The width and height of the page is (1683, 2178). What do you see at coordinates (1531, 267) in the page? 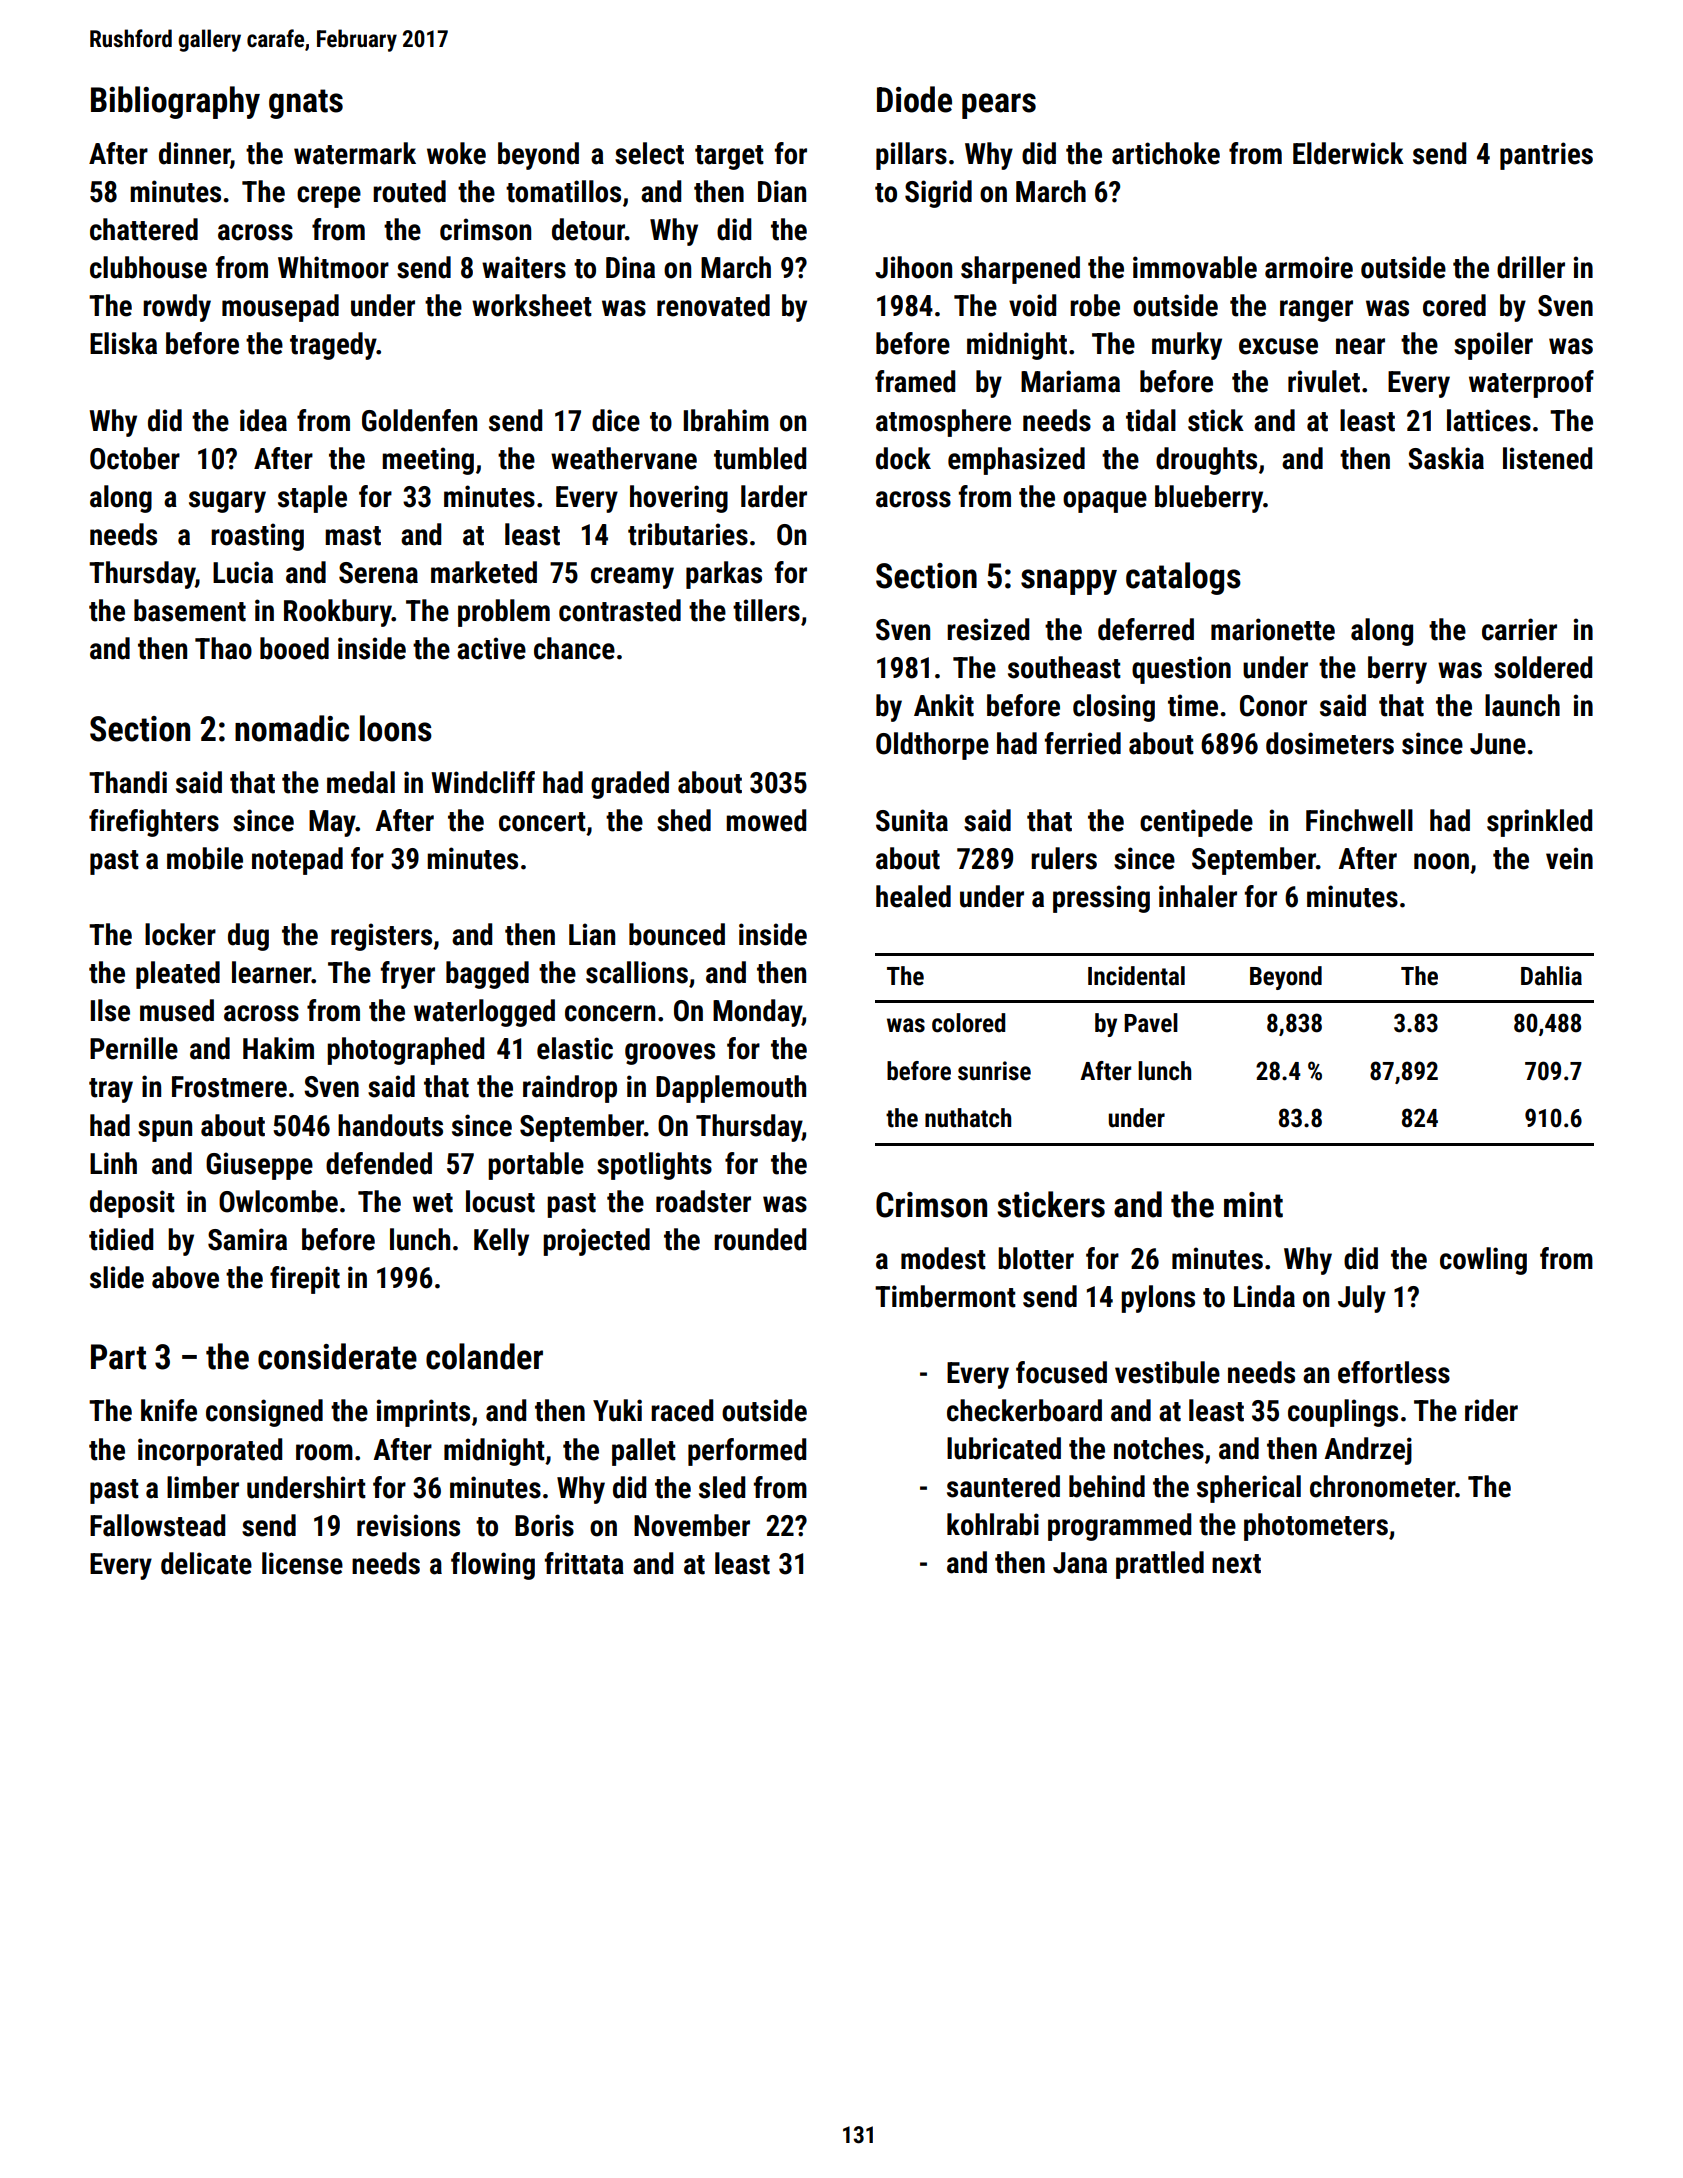
I see `driller` at bounding box center [1531, 267].
